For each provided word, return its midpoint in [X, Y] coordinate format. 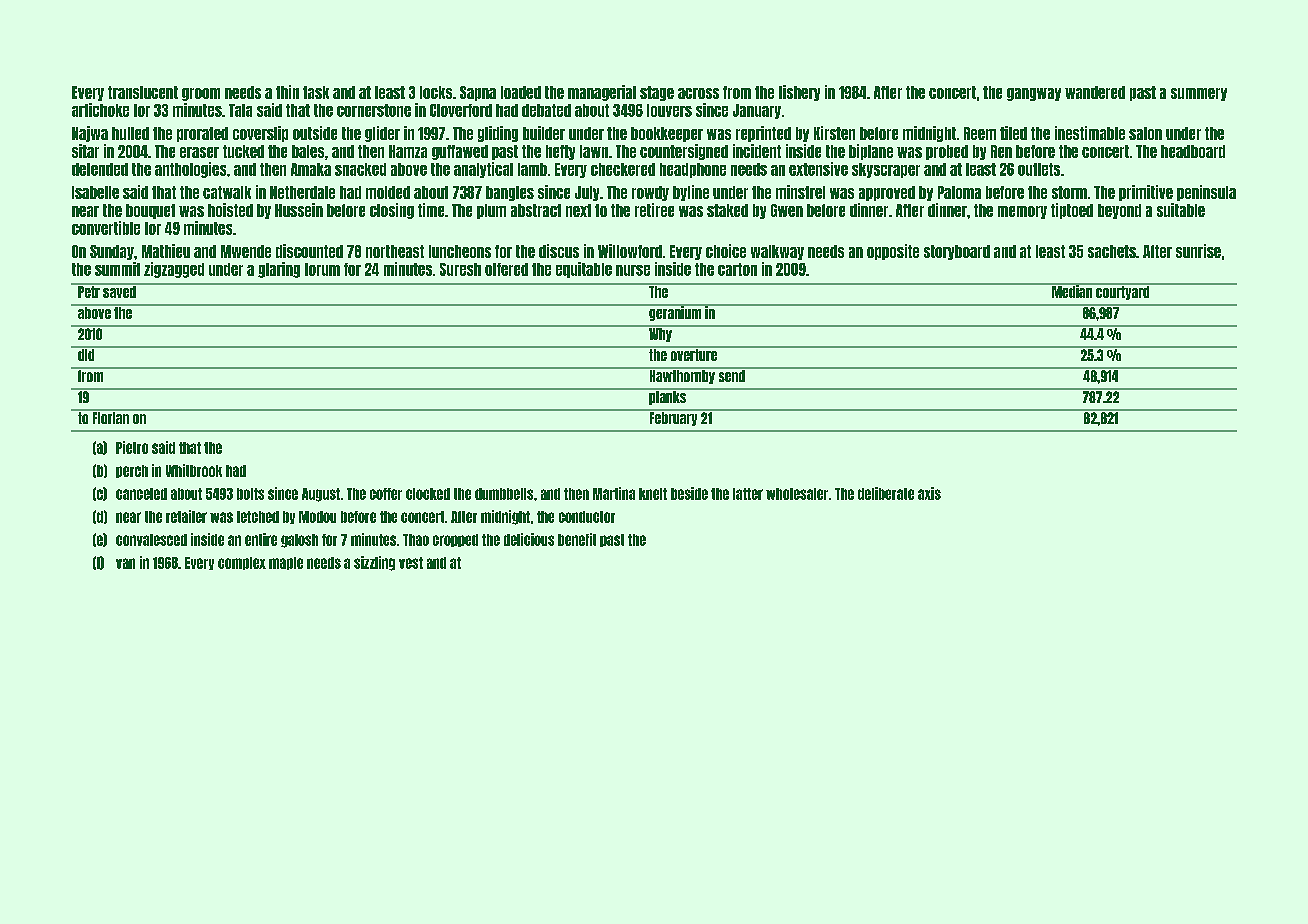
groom [201, 94]
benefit [577, 539]
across [698, 93]
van [125, 563]
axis [929, 493]
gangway [1034, 94]
